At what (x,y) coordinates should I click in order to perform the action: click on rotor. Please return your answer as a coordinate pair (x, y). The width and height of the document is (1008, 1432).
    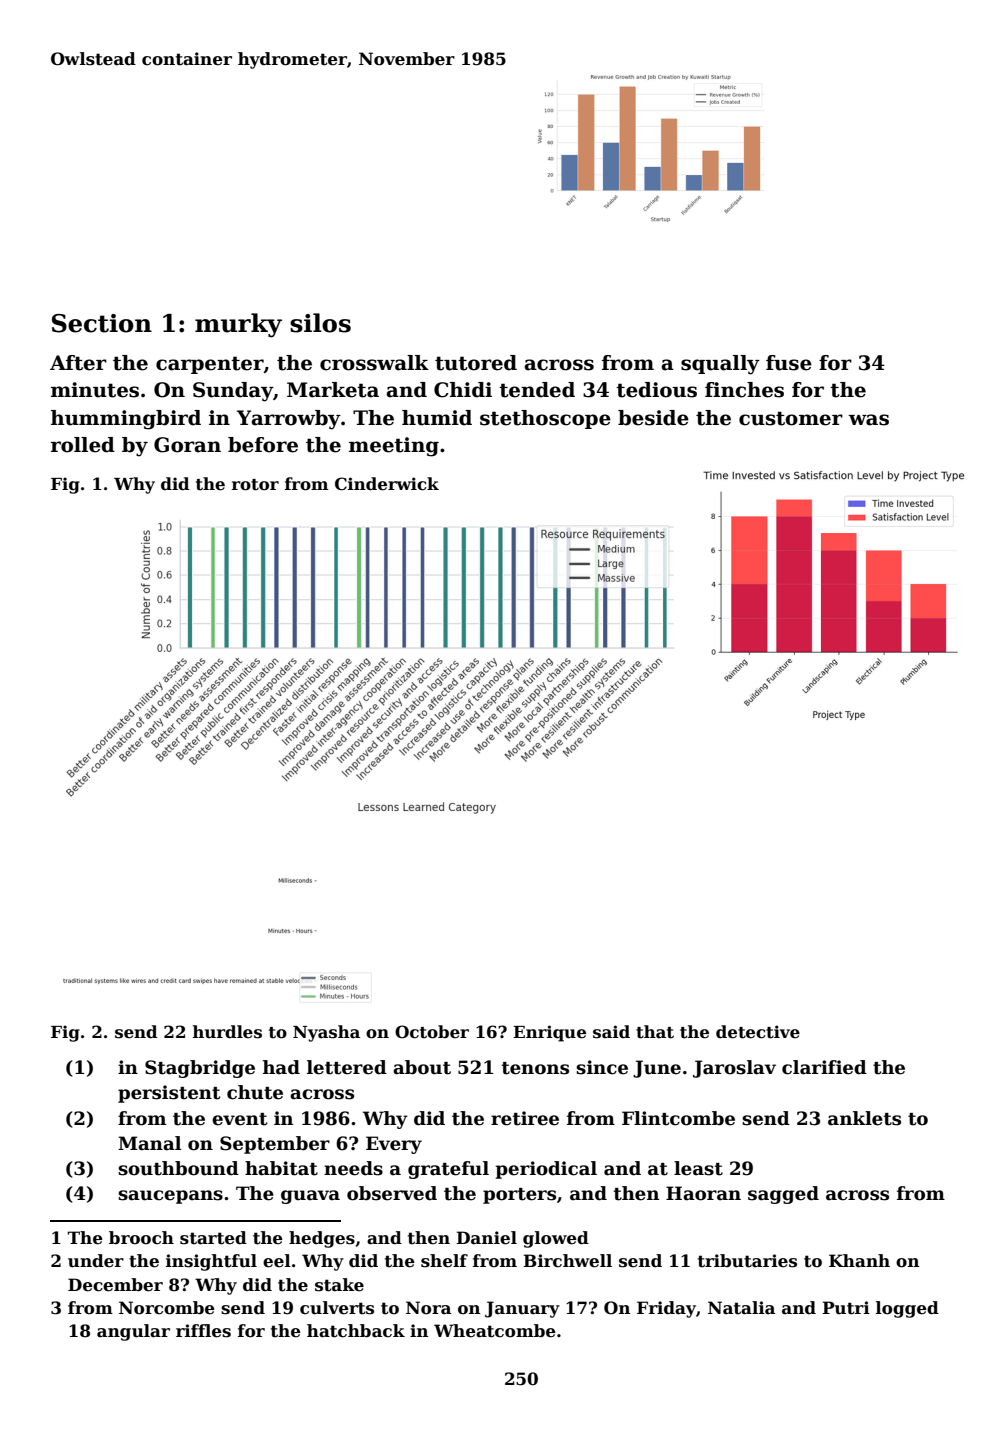
    Looking at the image, I should click on (255, 485).
